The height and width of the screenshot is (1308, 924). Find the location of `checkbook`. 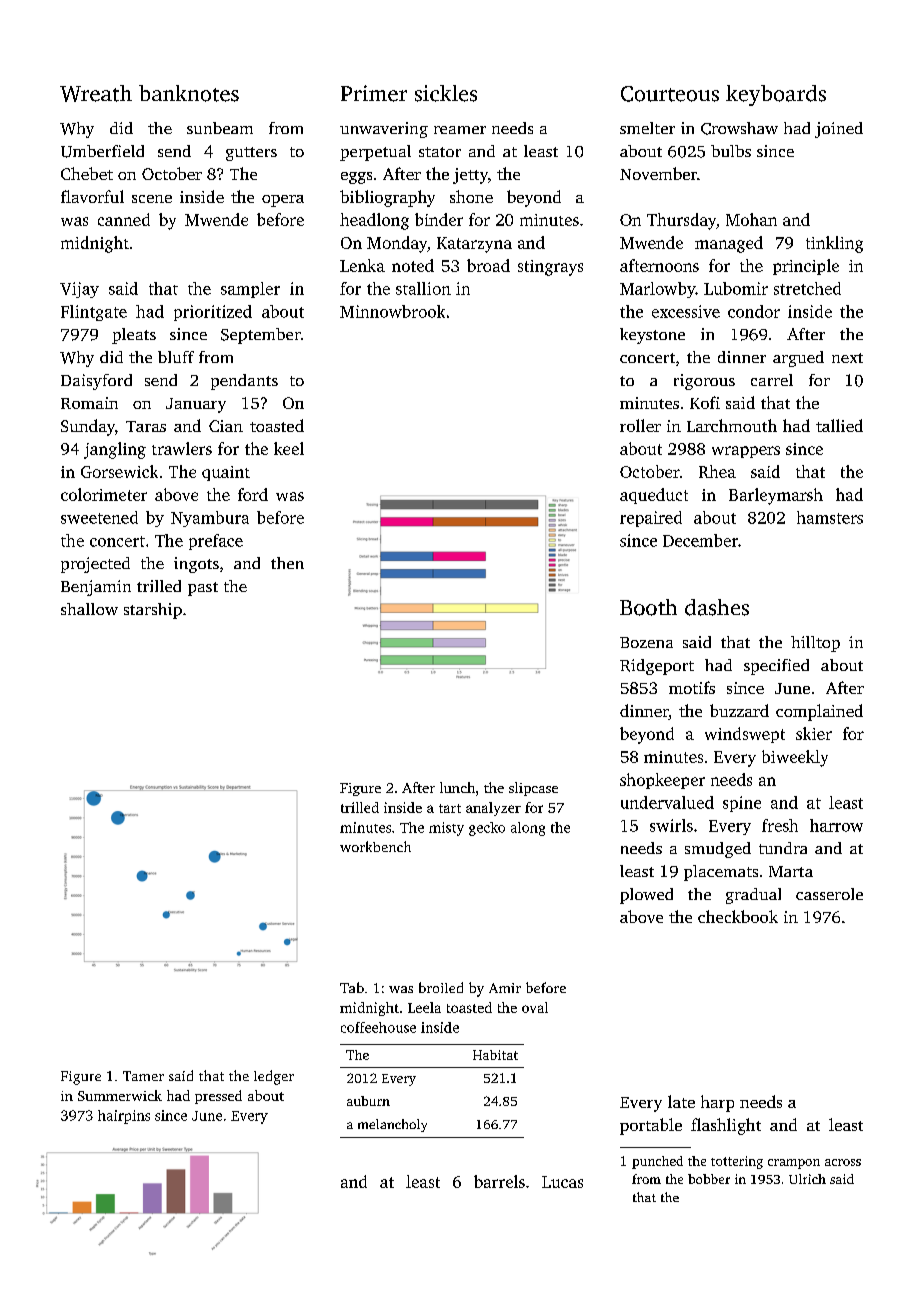

checkbook is located at coordinates (738, 916).
